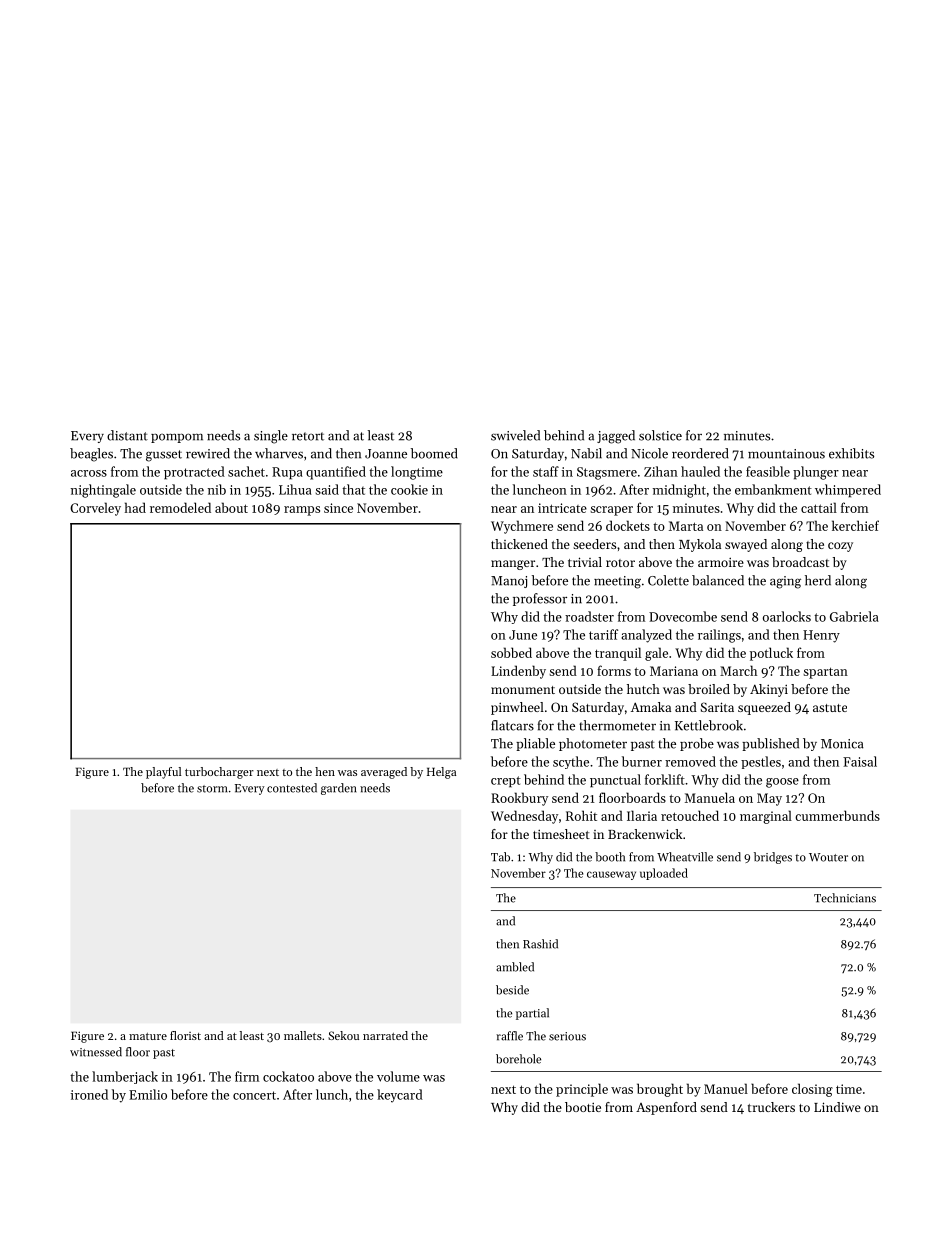 This image has height=1233, width=952. What do you see at coordinates (302, 511) in the image?
I see `ramps` at bounding box center [302, 511].
